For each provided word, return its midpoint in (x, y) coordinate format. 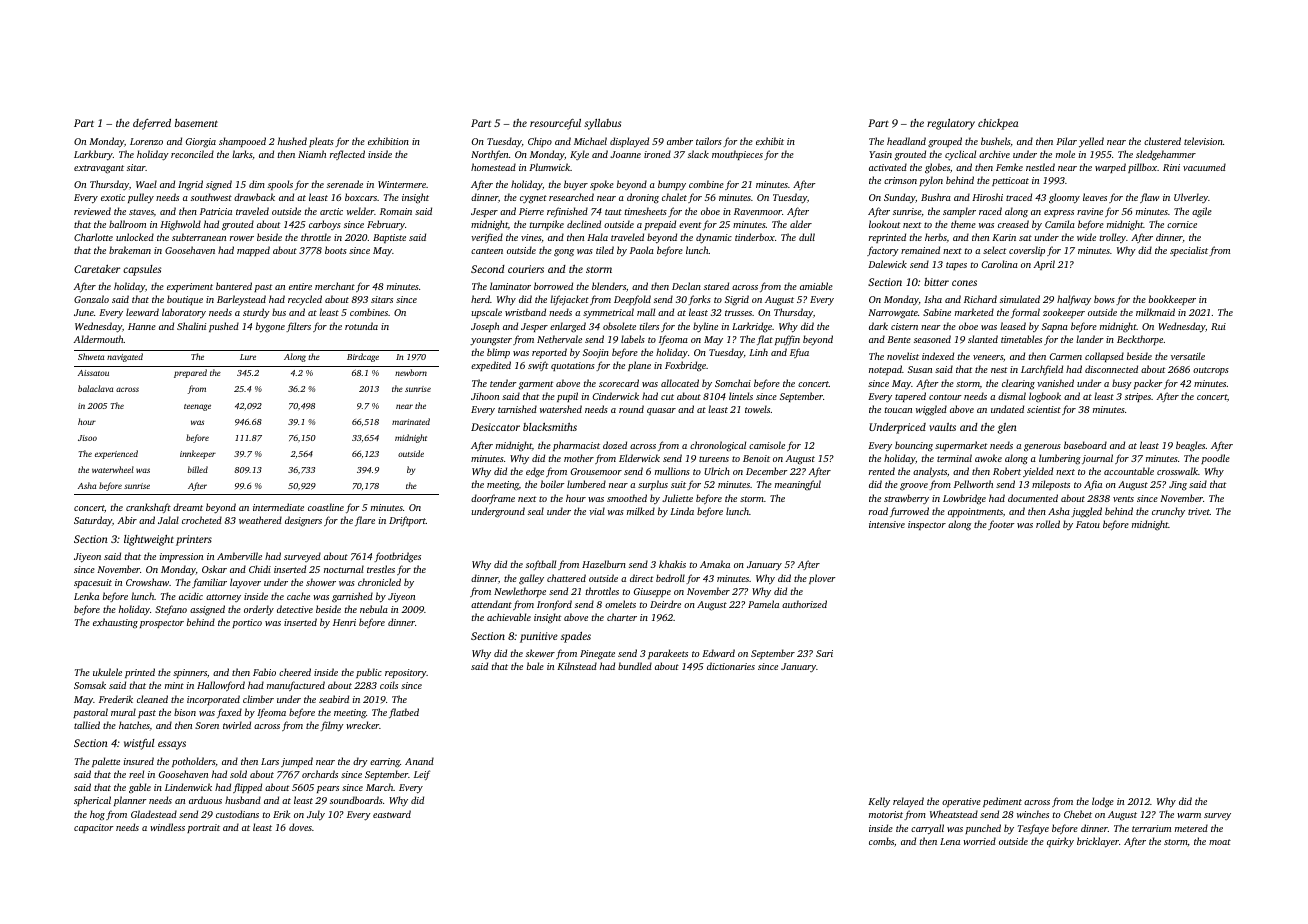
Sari (824, 653)
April (1044, 265)
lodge (1103, 802)
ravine (1090, 211)
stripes (1138, 397)
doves (300, 827)
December (766, 471)
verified (487, 238)
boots (336, 250)
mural (123, 712)
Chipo (540, 142)
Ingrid (190, 185)
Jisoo (87, 438)
